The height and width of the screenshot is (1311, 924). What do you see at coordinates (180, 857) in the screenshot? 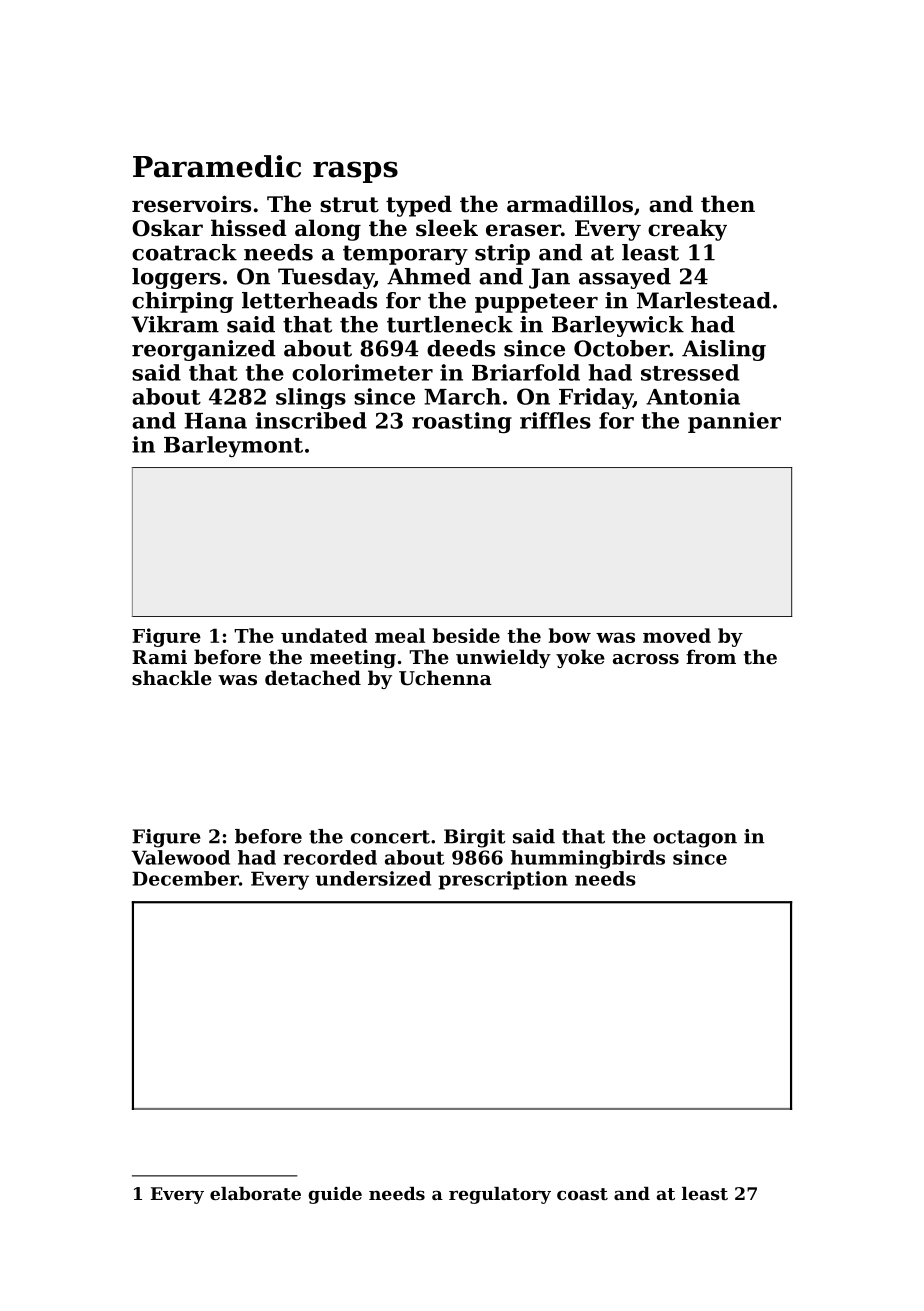
I see `Valewood` at bounding box center [180, 857].
